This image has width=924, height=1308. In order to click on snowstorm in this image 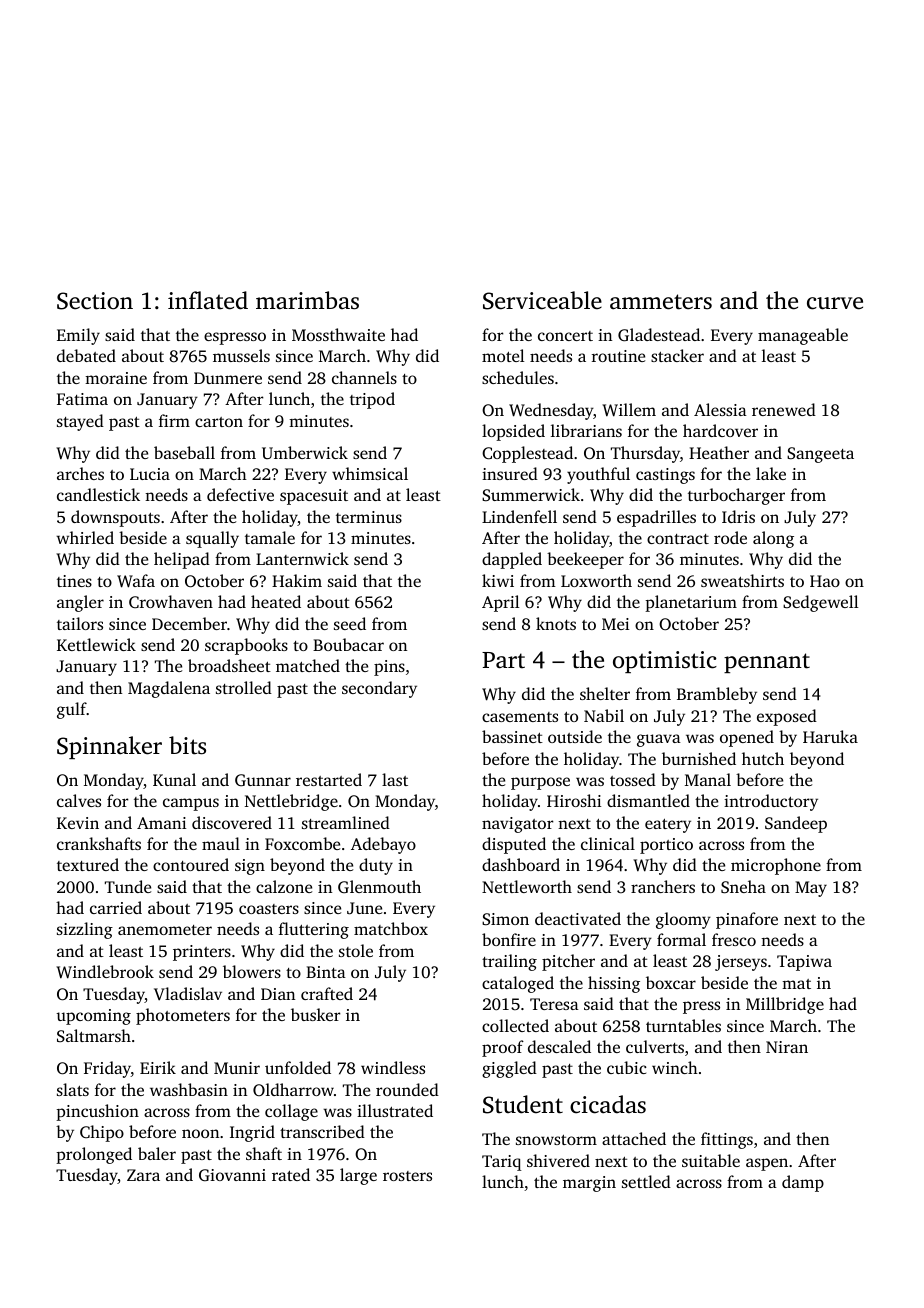, I will do `click(556, 1140)`.
